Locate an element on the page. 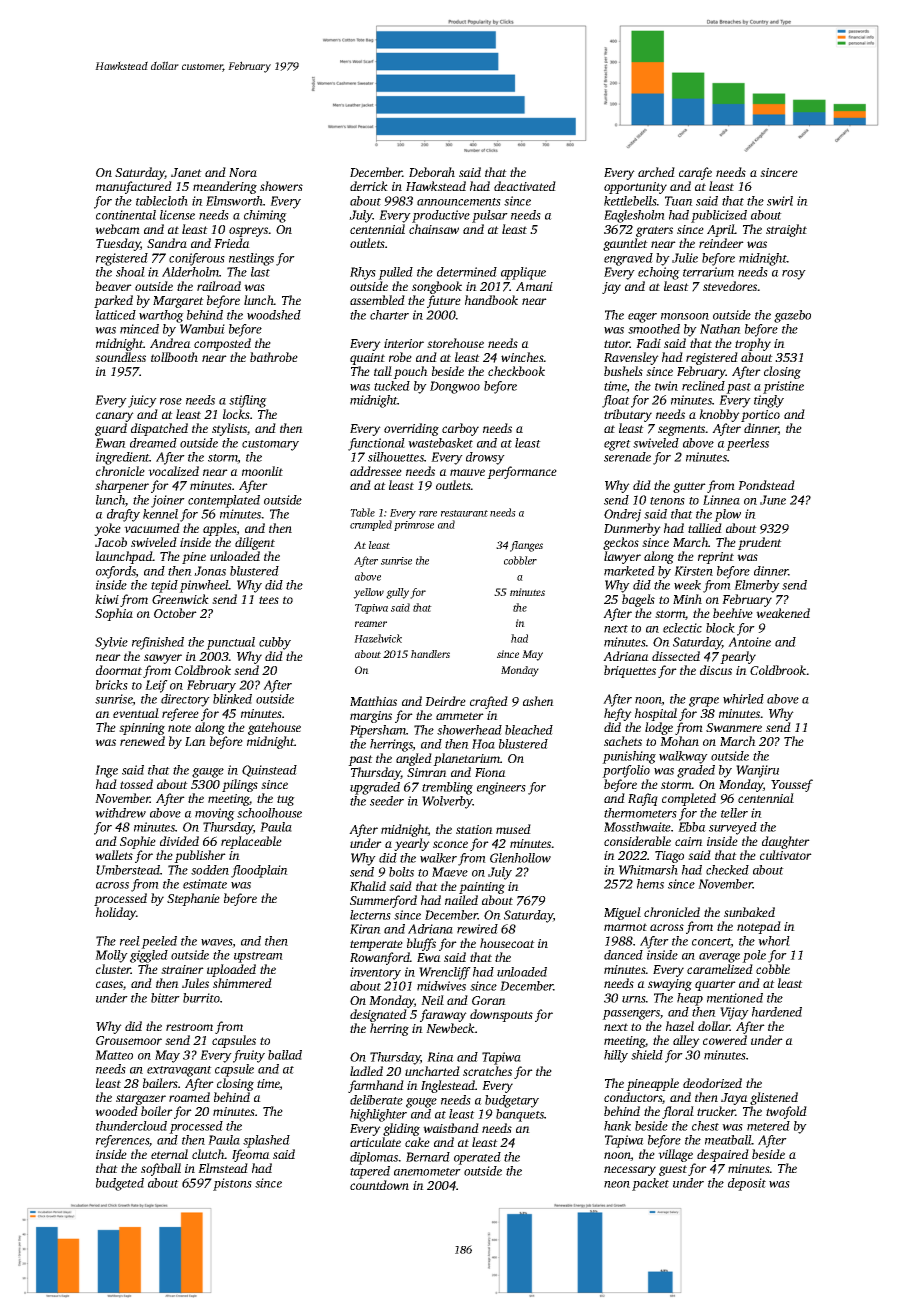  ashen is located at coordinates (538, 701).
